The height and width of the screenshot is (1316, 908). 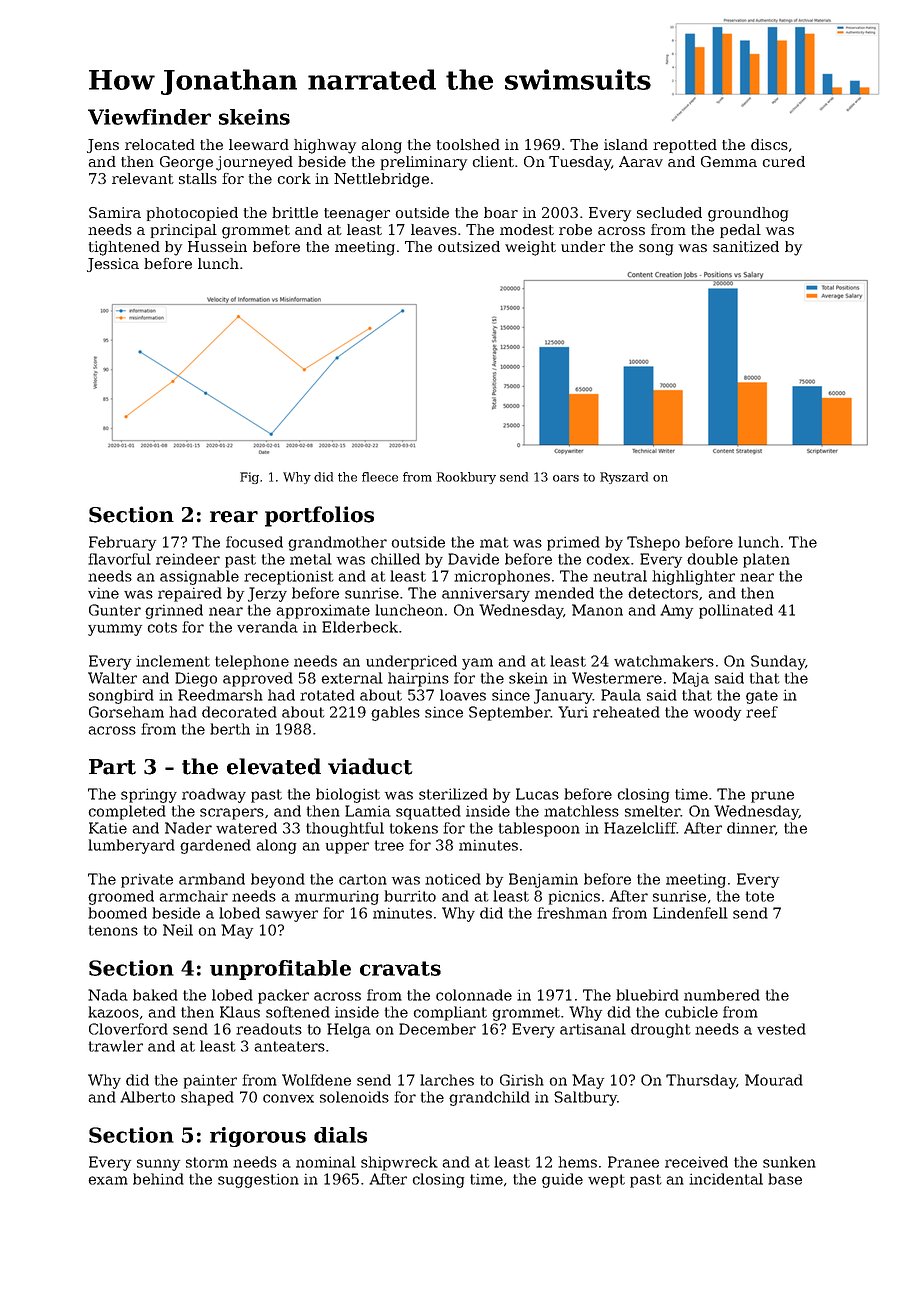 What do you see at coordinates (717, 713) in the screenshot?
I see `woody` at bounding box center [717, 713].
